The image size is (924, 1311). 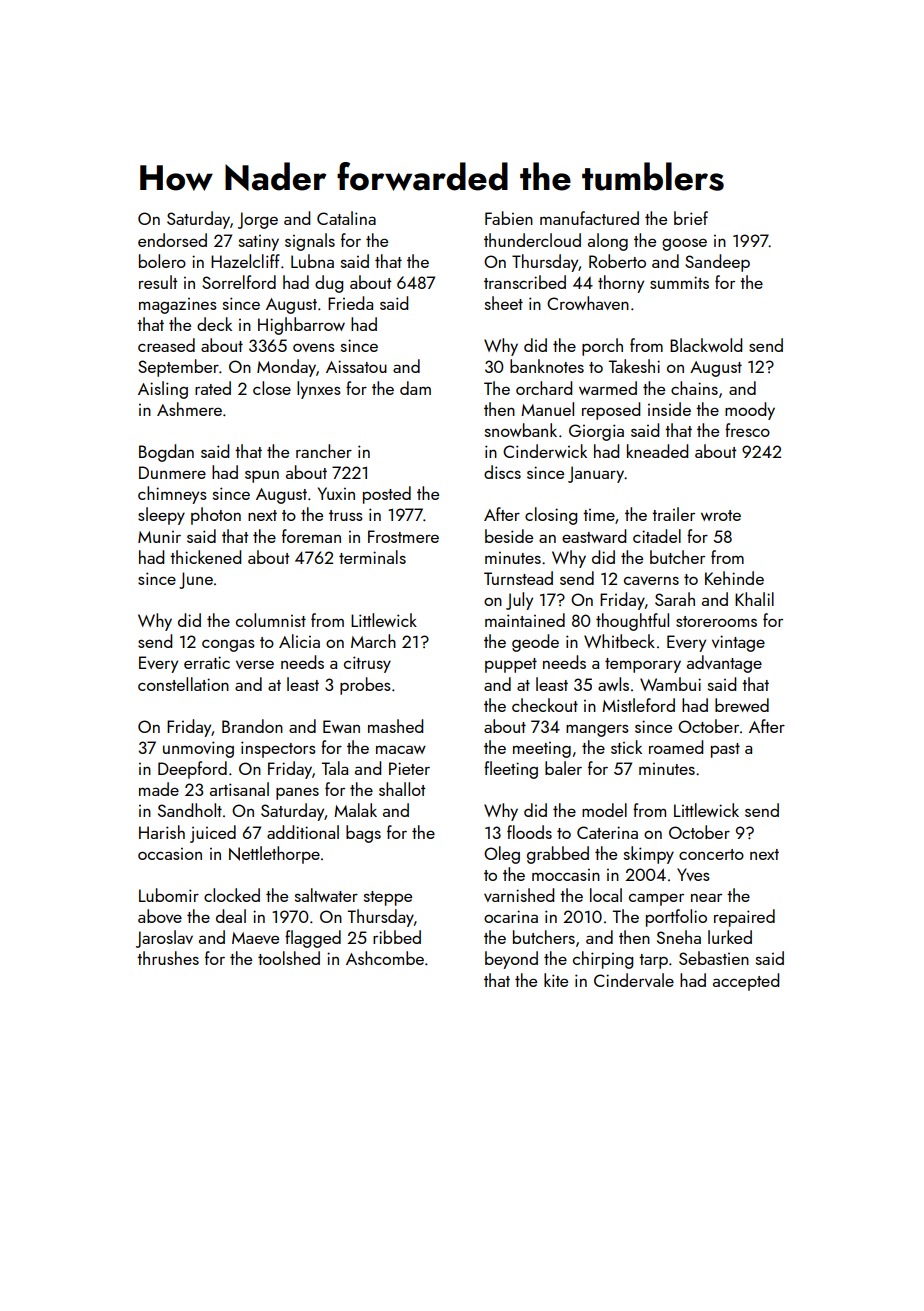 I want to click on rancher, so click(x=324, y=451).
